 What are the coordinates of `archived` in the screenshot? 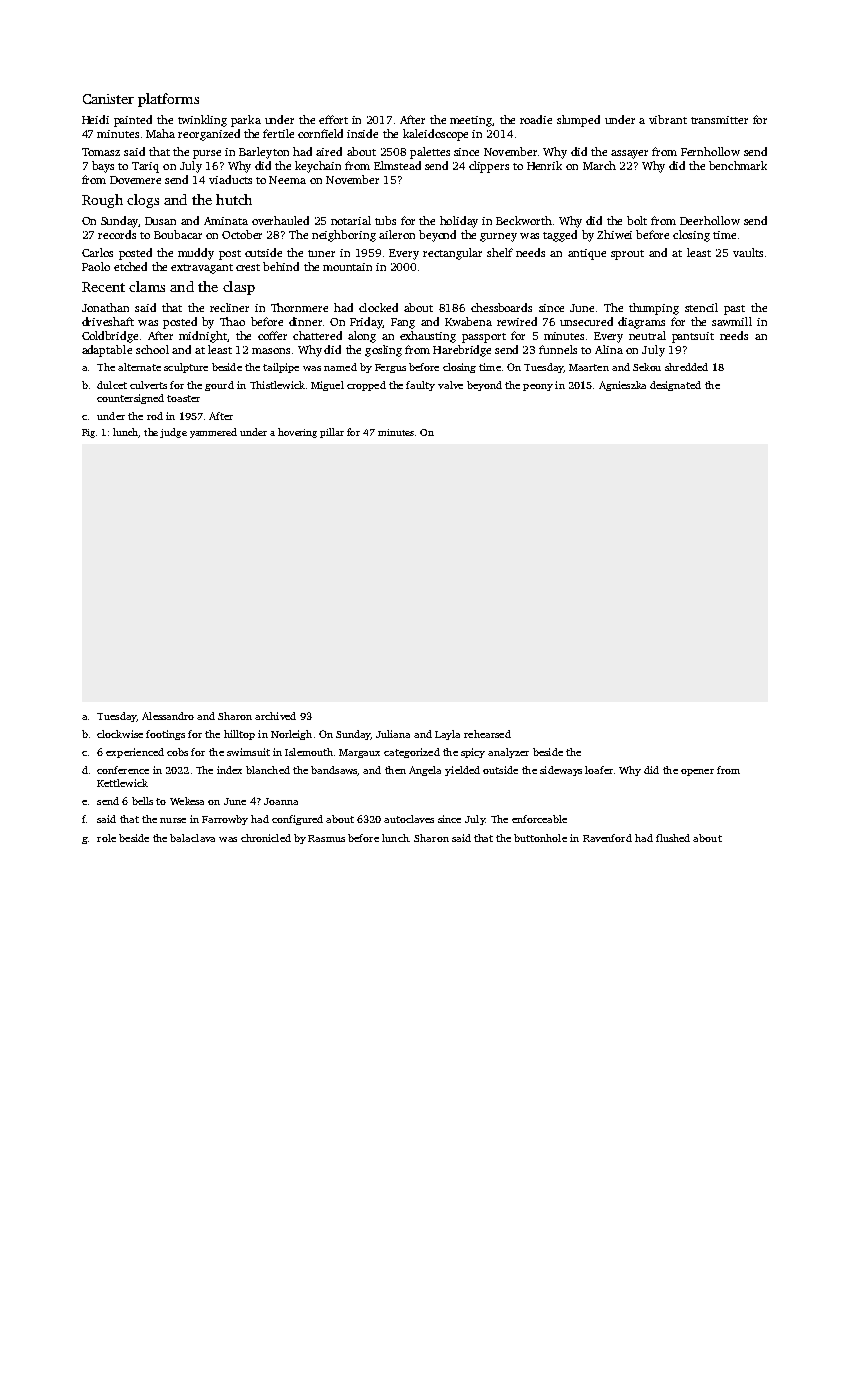 It's located at (275, 716).
